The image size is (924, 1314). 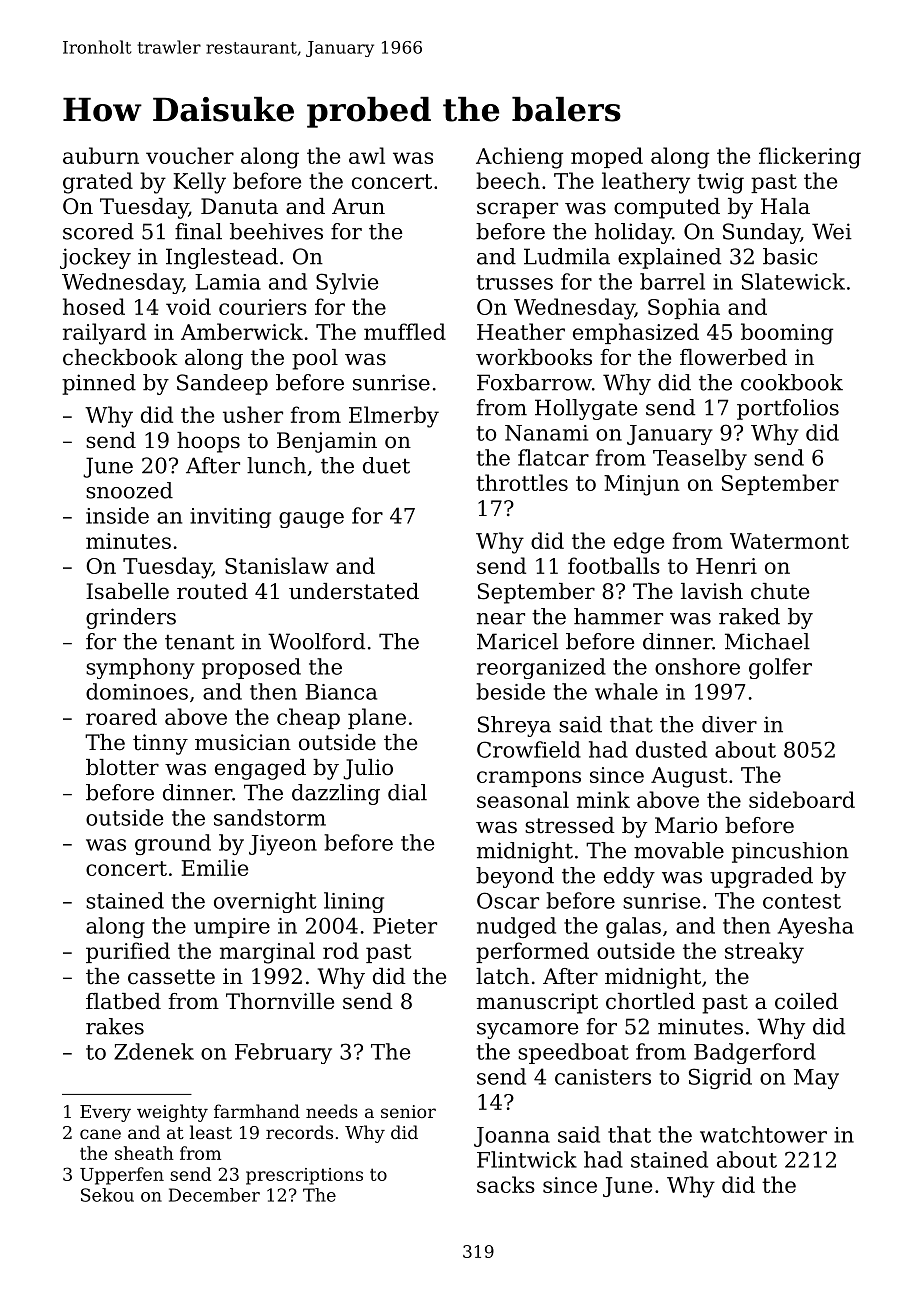 What do you see at coordinates (607, 157) in the image?
I see `moped` at bounding box center [607, 157].
